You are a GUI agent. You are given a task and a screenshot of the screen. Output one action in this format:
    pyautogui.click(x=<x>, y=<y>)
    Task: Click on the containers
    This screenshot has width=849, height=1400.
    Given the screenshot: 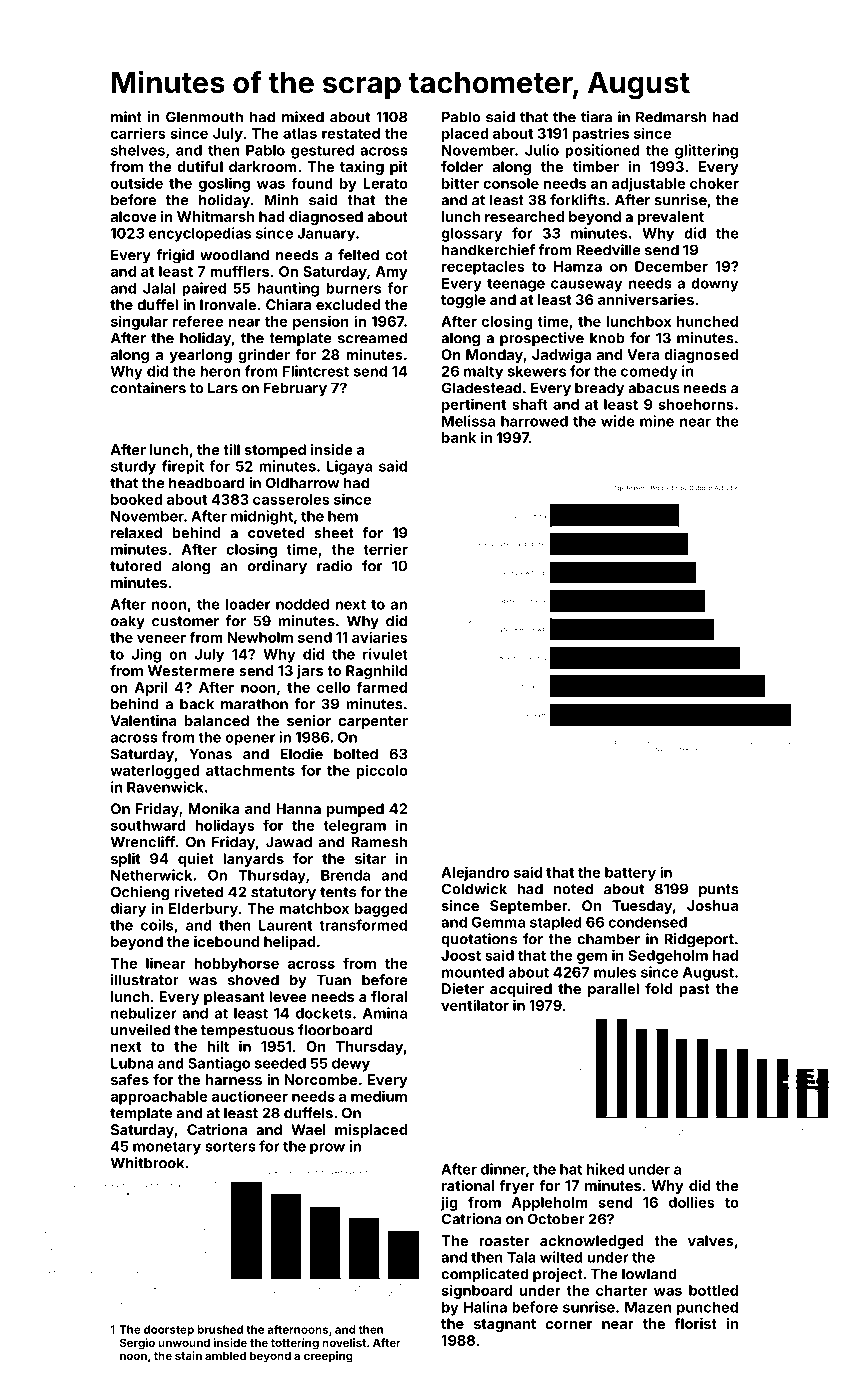 What is the action you would take?
    pyautogui.click(x=148, y=388)
